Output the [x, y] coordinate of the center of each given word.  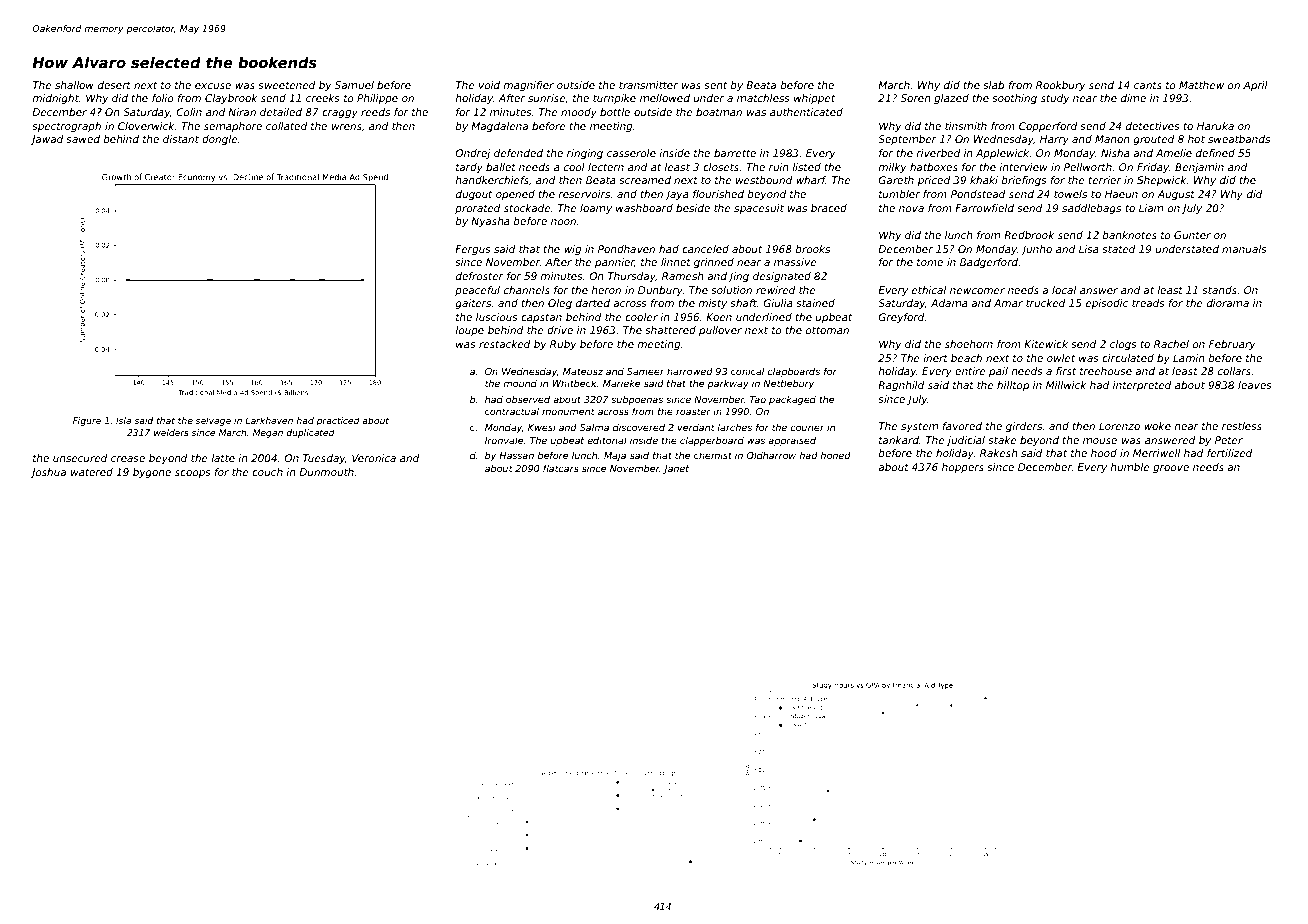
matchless [763, 98]
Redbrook [1029, 235]
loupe [469, 331]
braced [829, 208]
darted [593, 303]
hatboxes [934, 167]
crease [128, 459]
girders [1024, 427]
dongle [220, 140]
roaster [693, 411]
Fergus [473, 250]
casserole [631, 153]
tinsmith [966, 126]
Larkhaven [269, 420]
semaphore [233, 127]
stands [1219, 290]
